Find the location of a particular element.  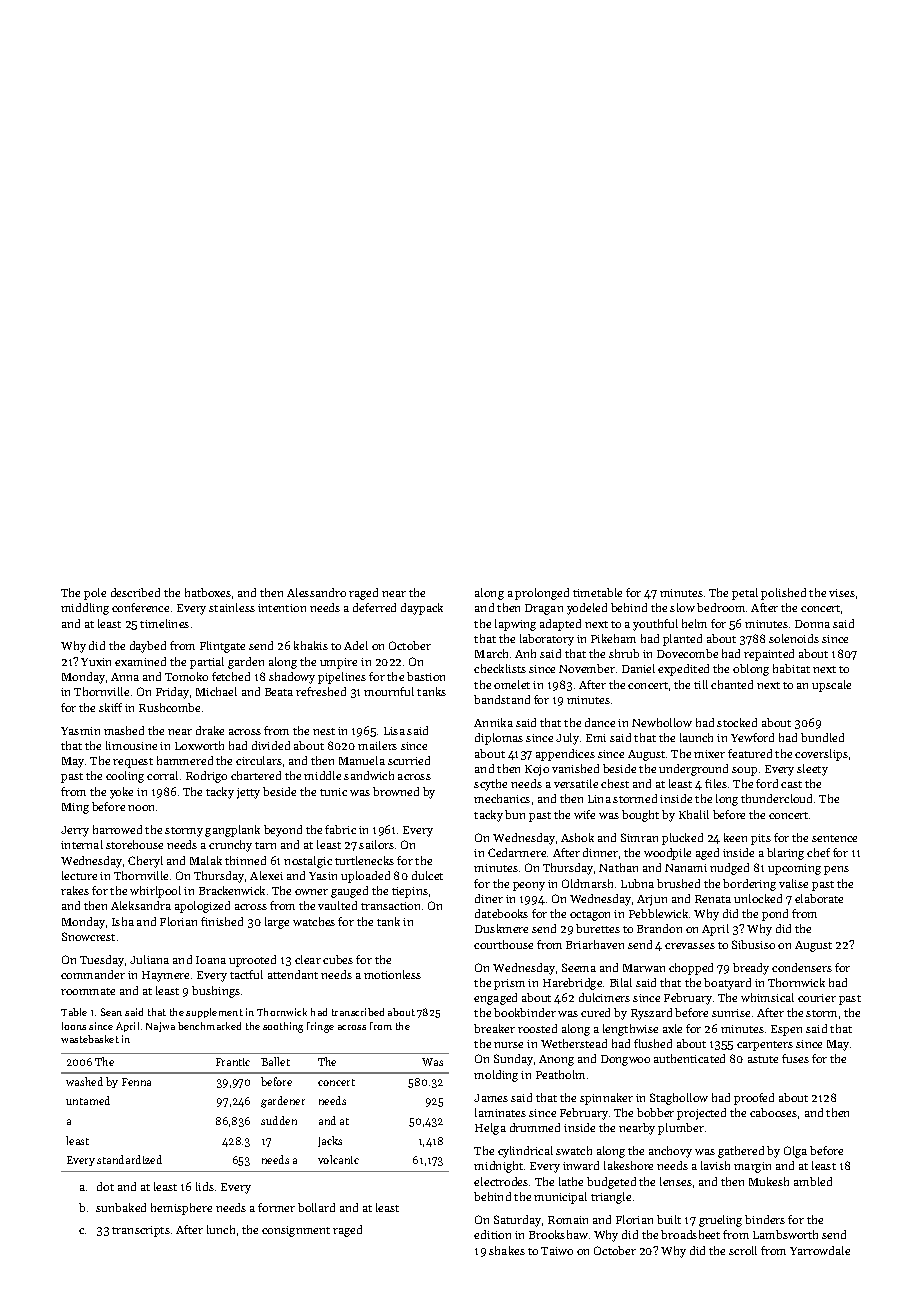

upscale is located at coordinates (831, 686).
